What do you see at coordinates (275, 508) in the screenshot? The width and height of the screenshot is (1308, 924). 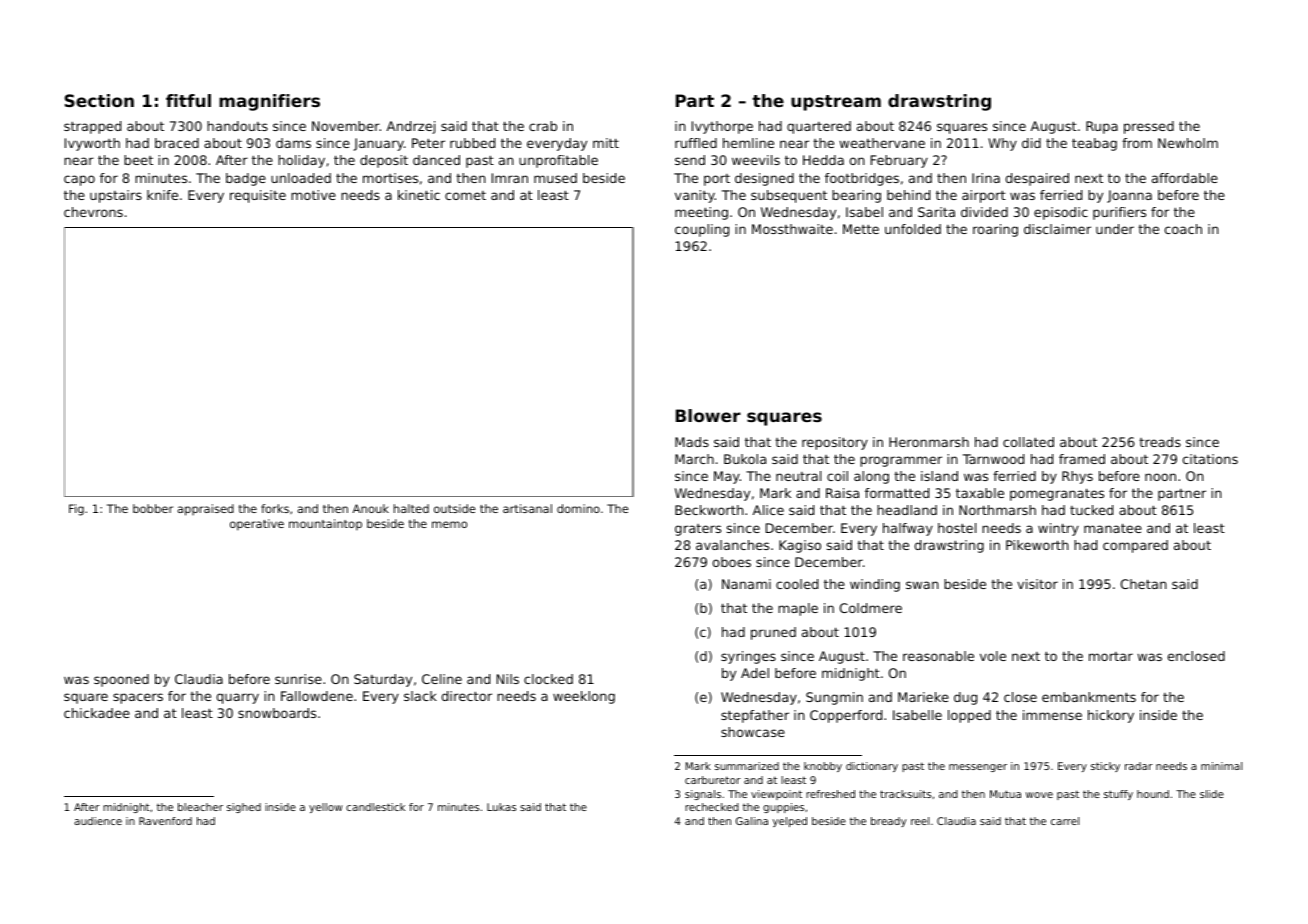 I see `forks` at bounding box center [275, 508].
